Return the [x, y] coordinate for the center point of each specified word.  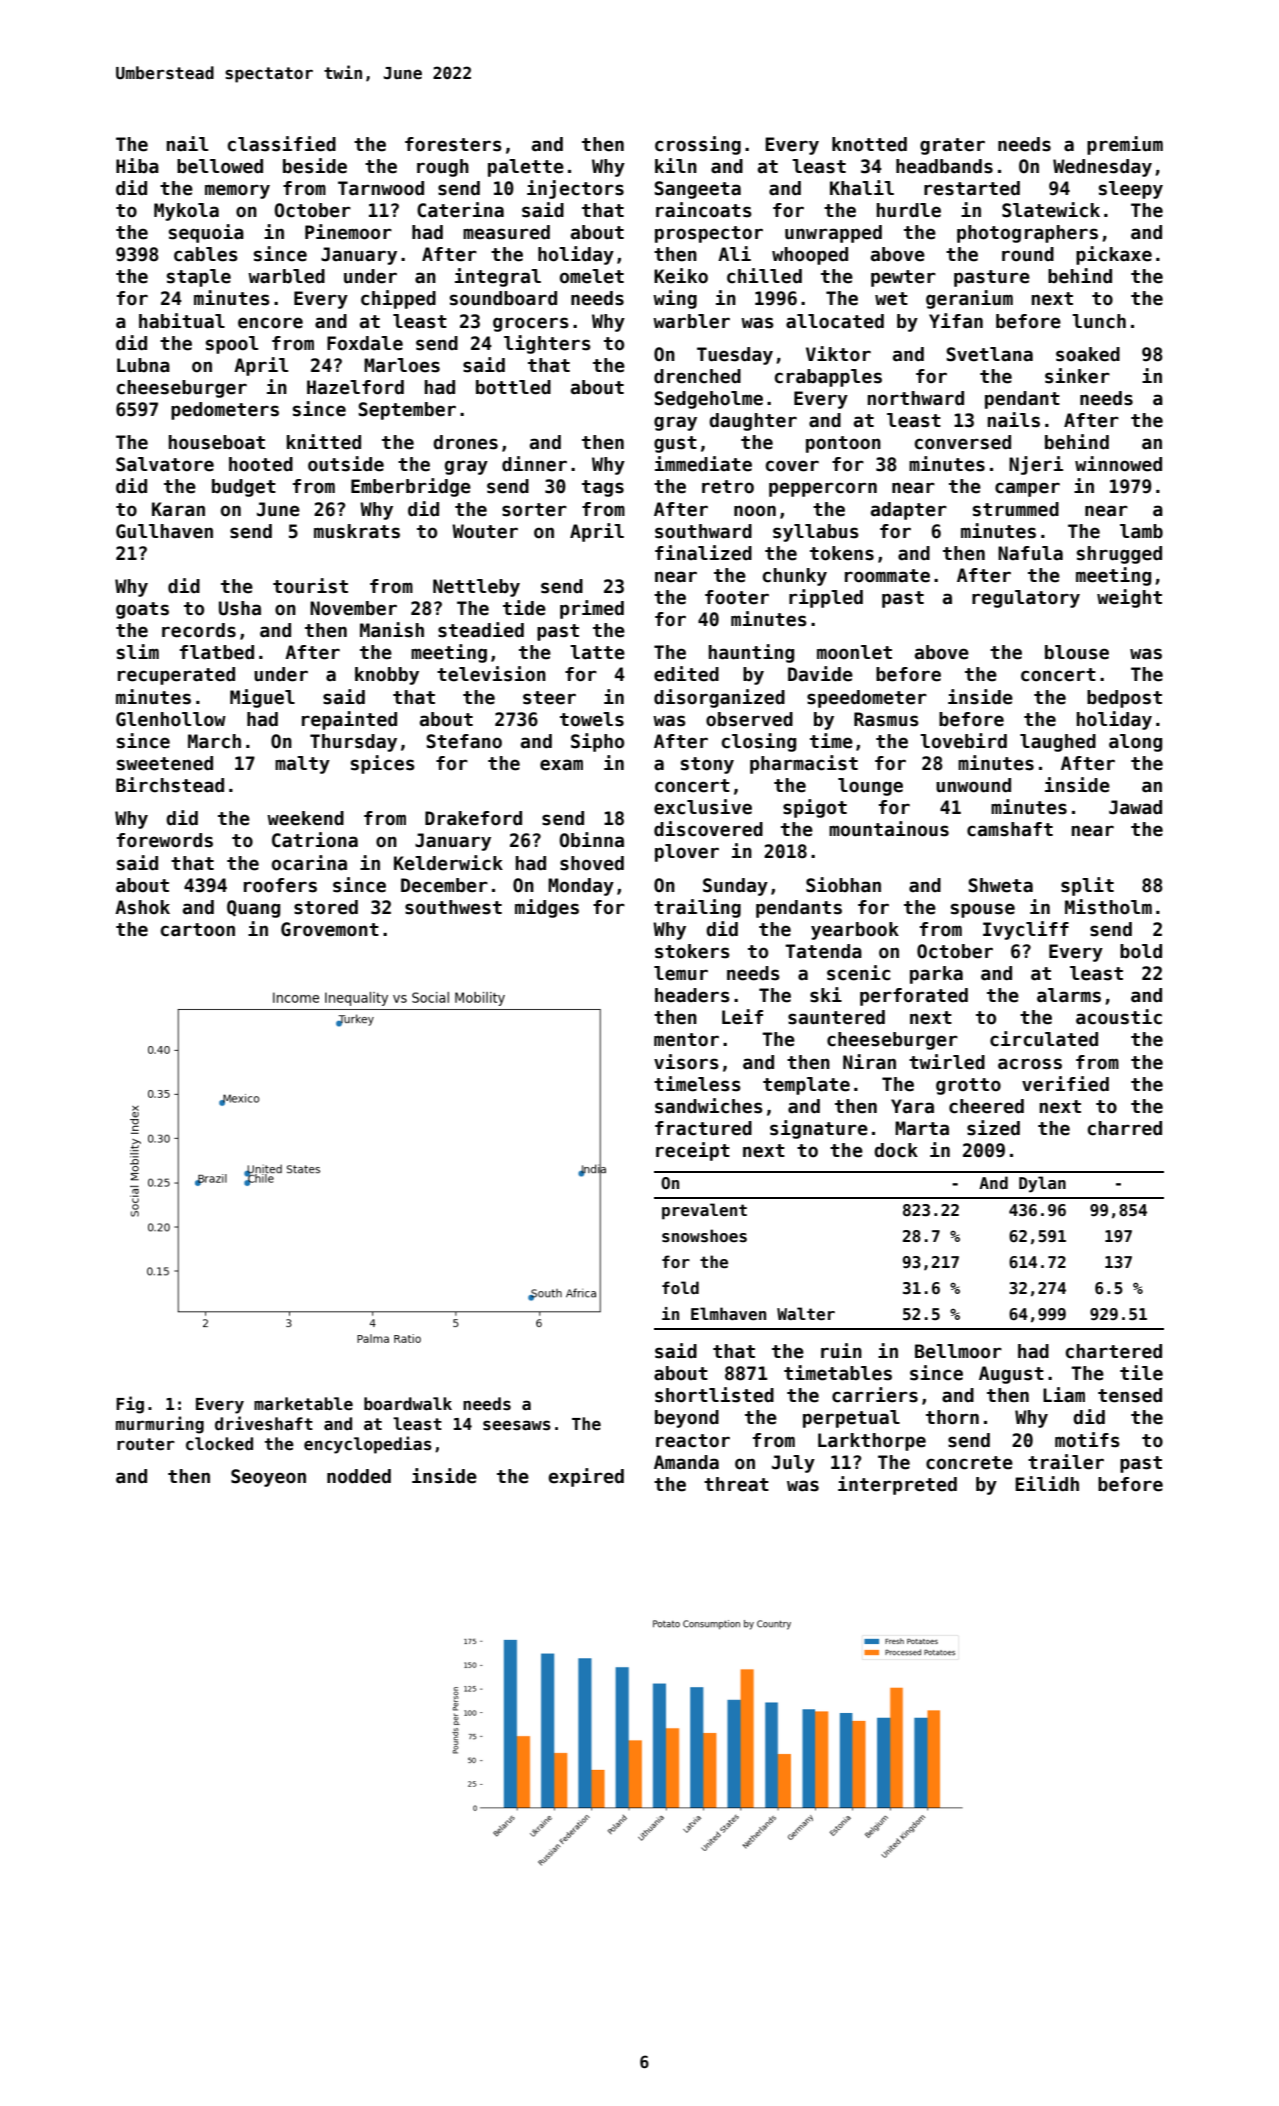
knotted [869, 144]
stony [707, 765]
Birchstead [170, 785]
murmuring [160, 1425]
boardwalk [408, 1403]
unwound [973, 785]
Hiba [137, 166]
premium [1125, 145]
